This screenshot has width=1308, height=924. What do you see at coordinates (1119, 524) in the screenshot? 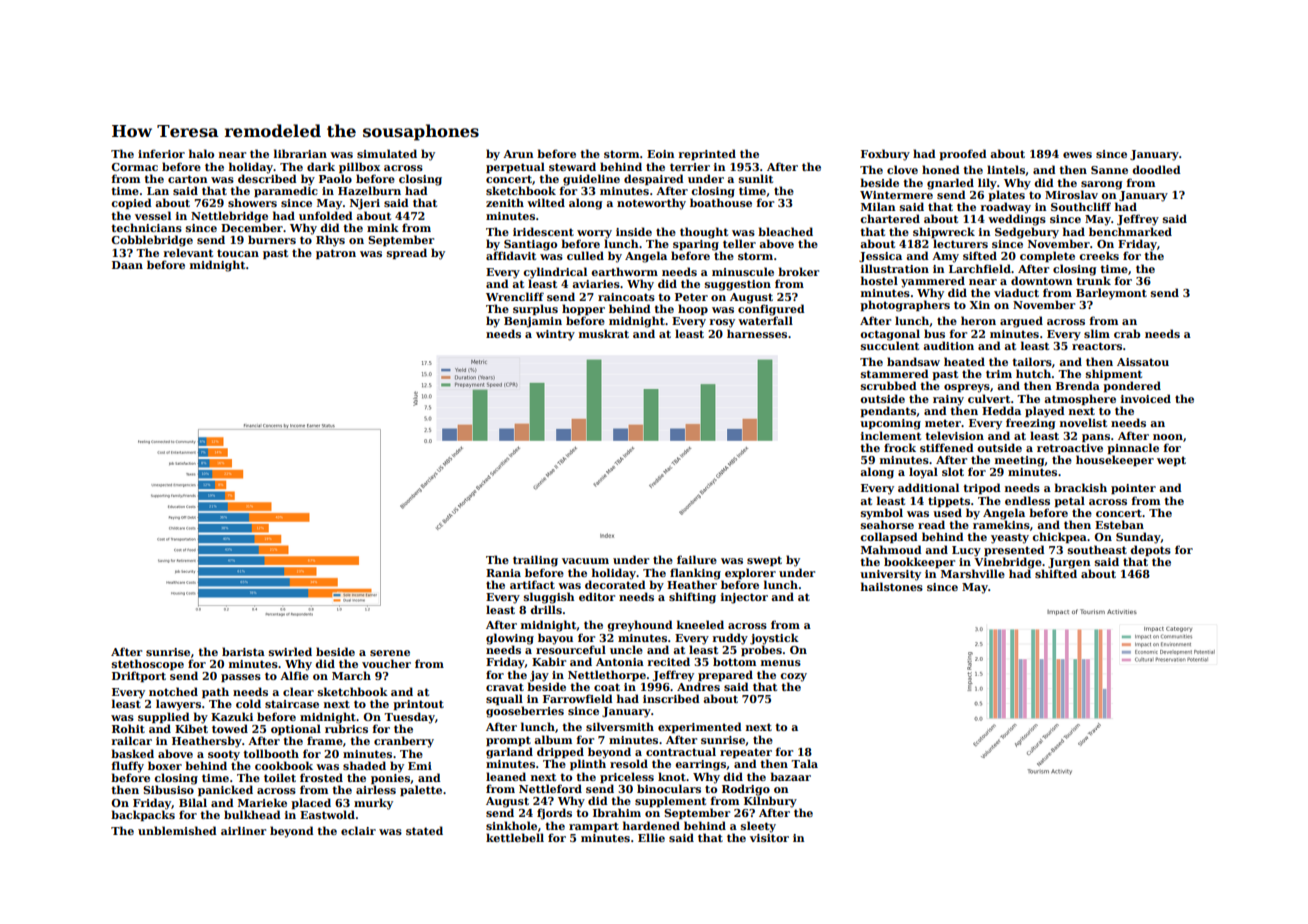
I see `Esteban` at bounding box center [1119, 524].
